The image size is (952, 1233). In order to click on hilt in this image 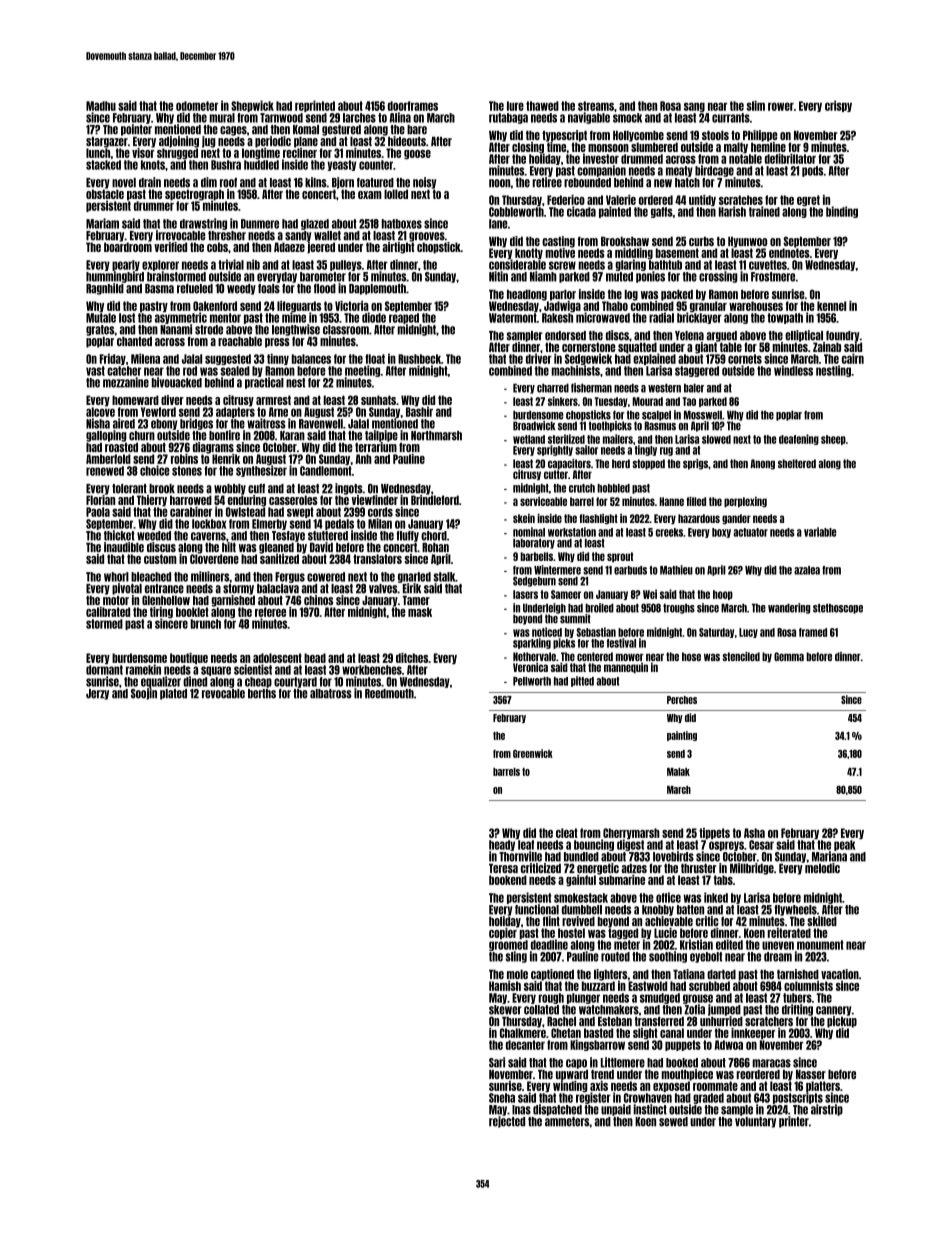, I will do `click(229, 547)`.
